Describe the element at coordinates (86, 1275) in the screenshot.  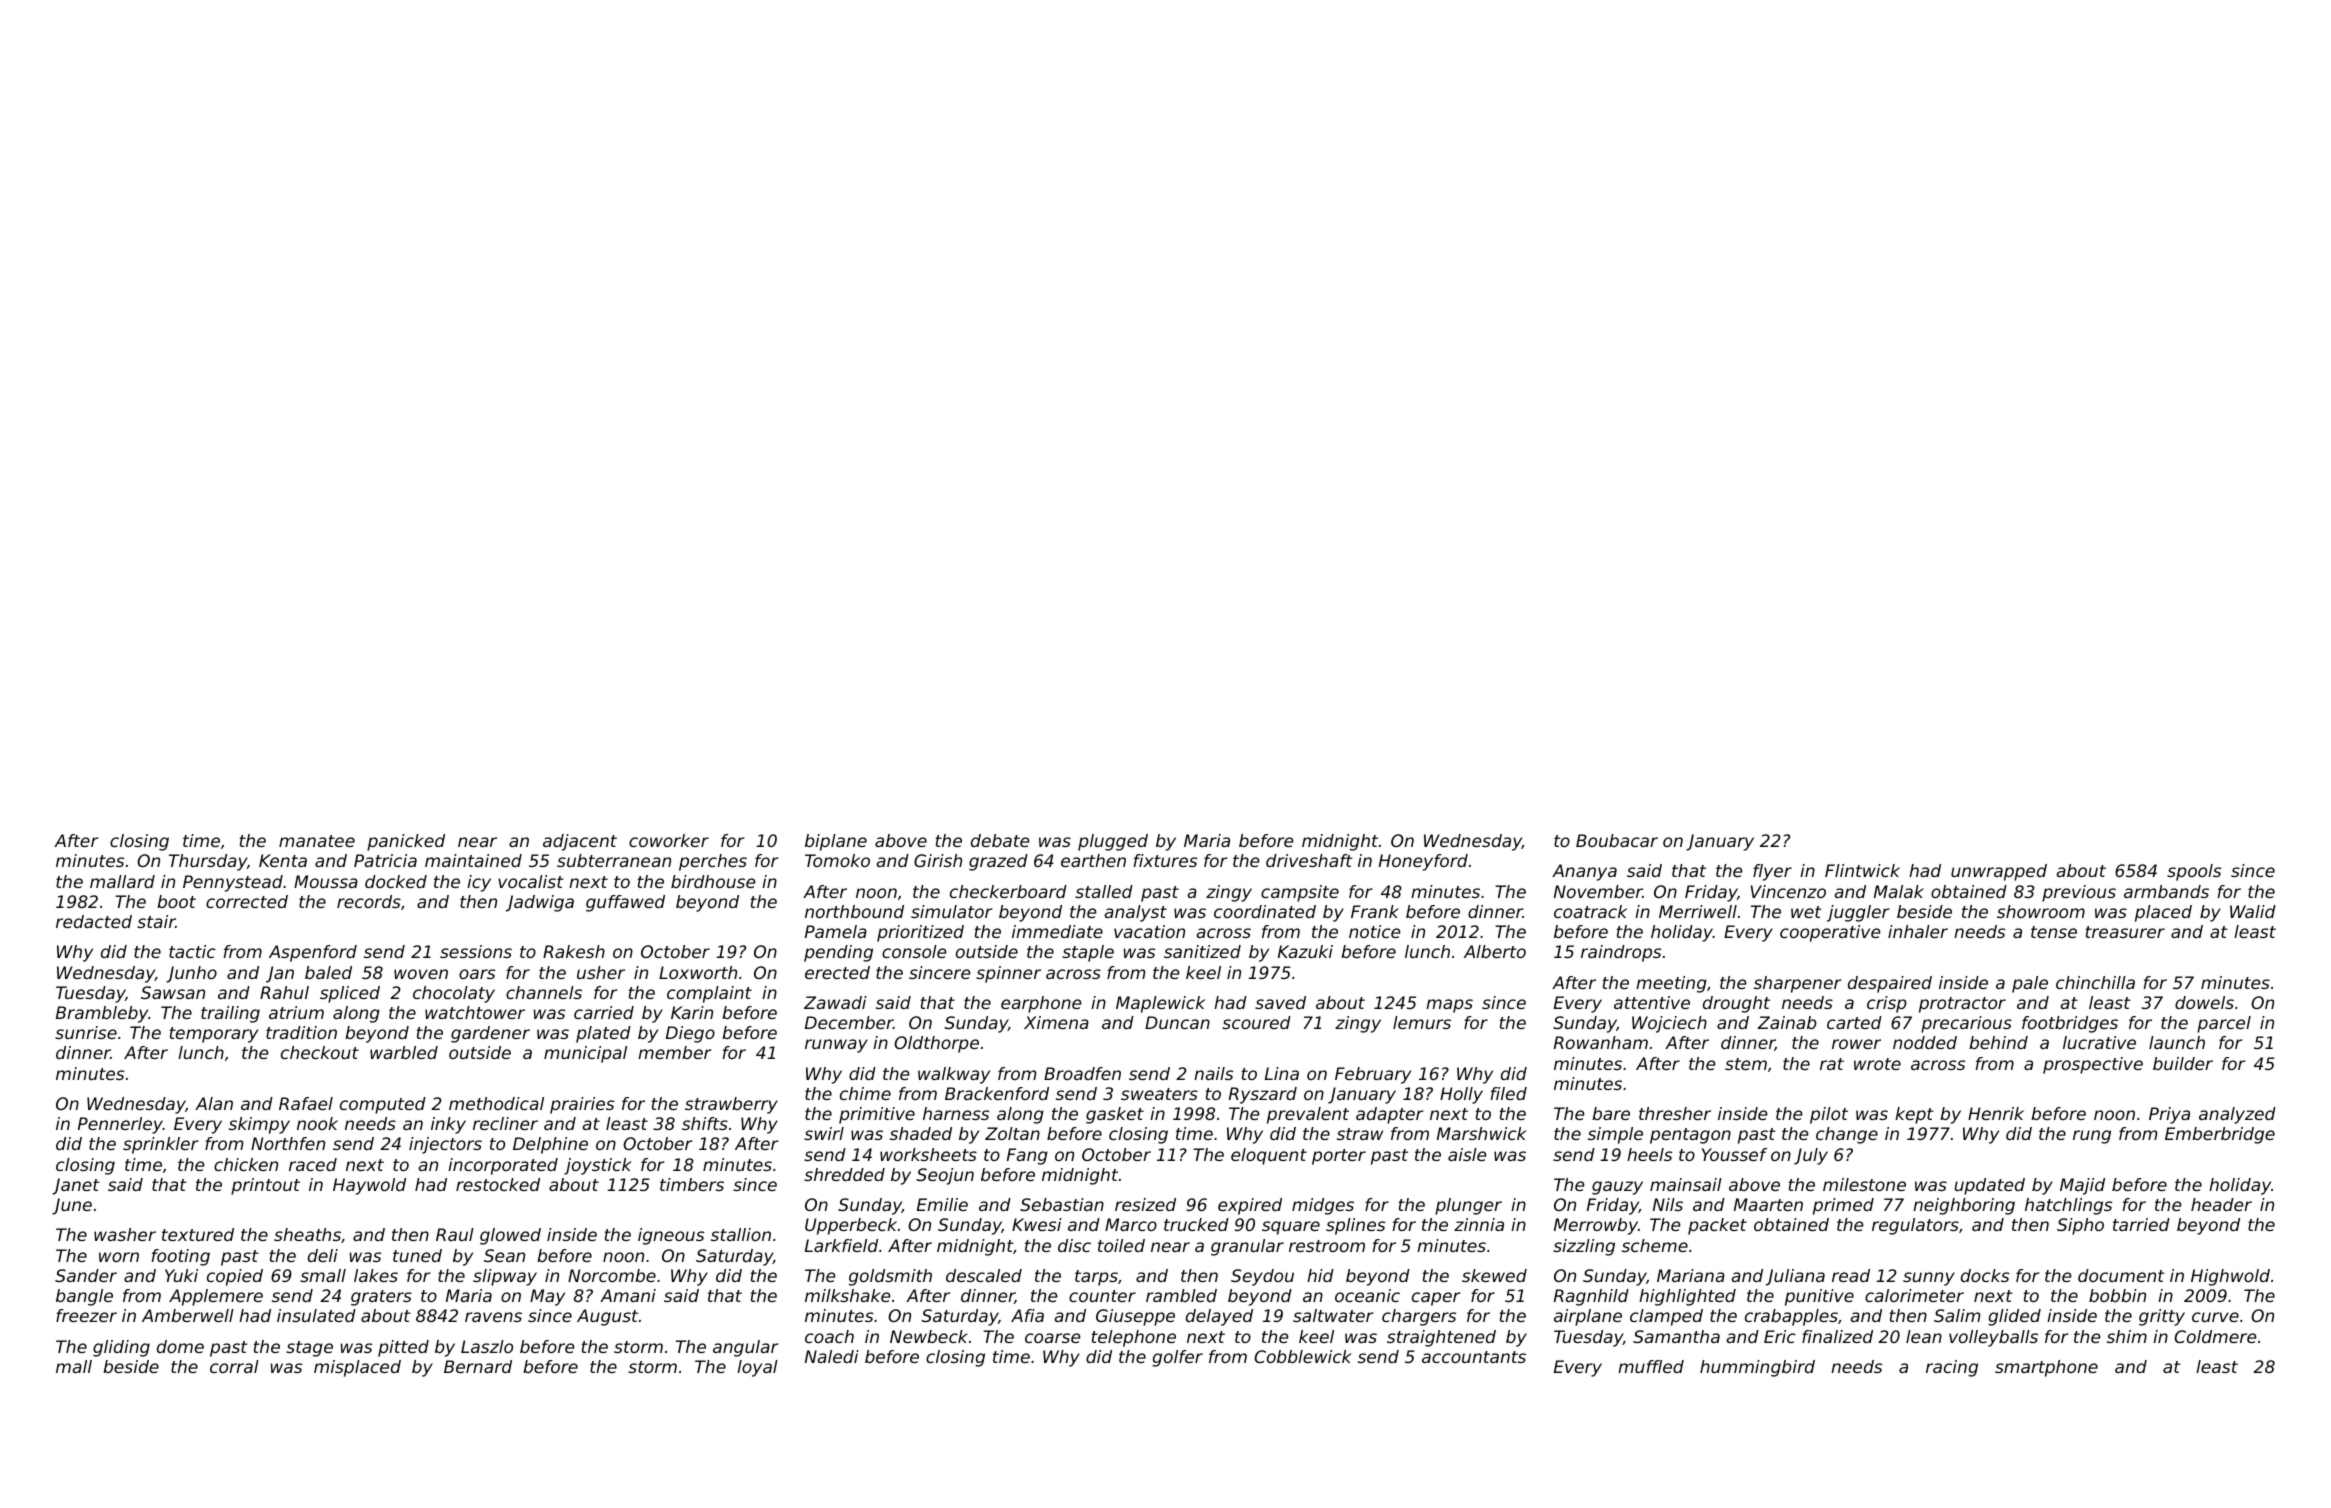
I see `Sander` at that location.
